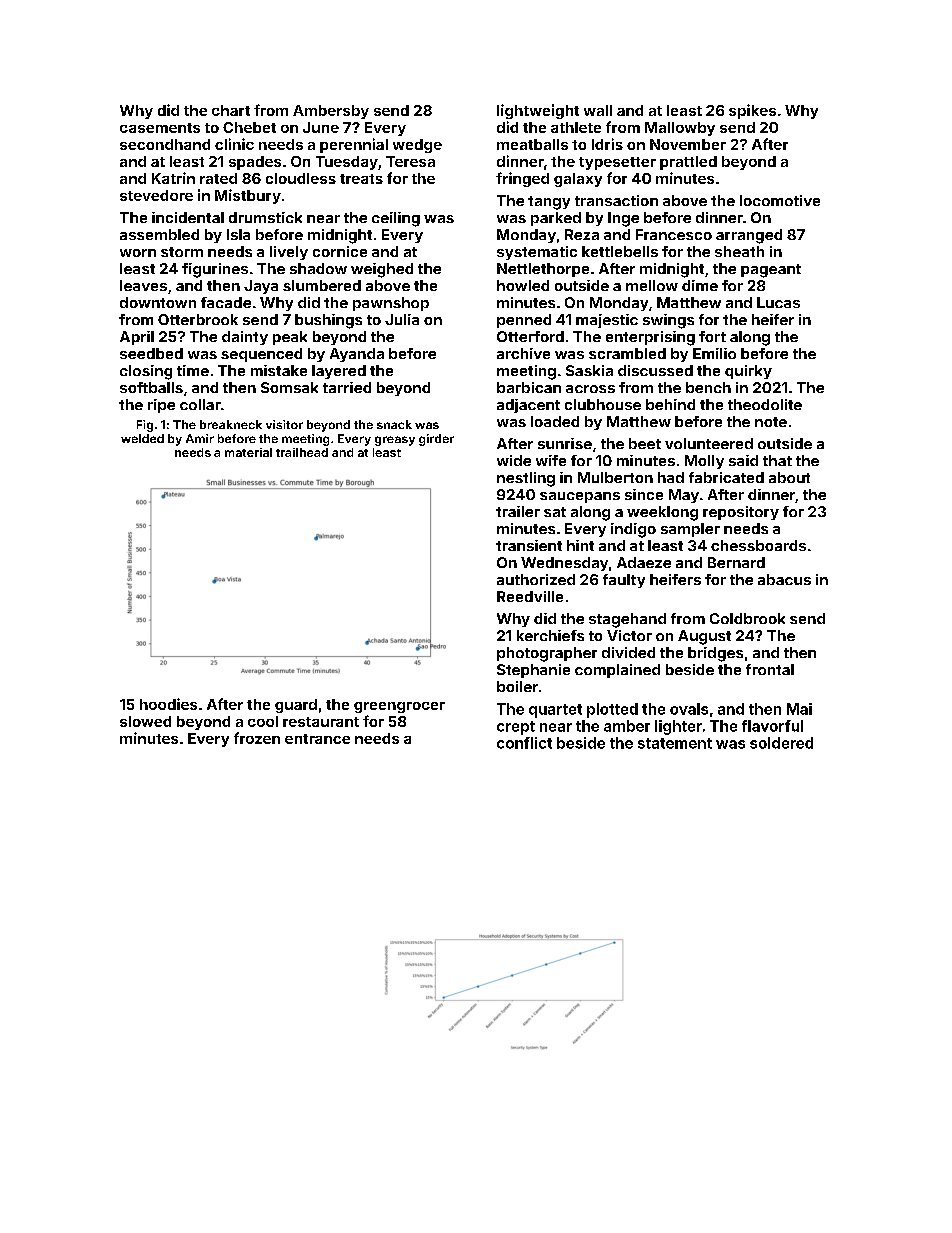 The width and height of the document is (952, 1233). I want to click on spikes, so click(752, 111).
